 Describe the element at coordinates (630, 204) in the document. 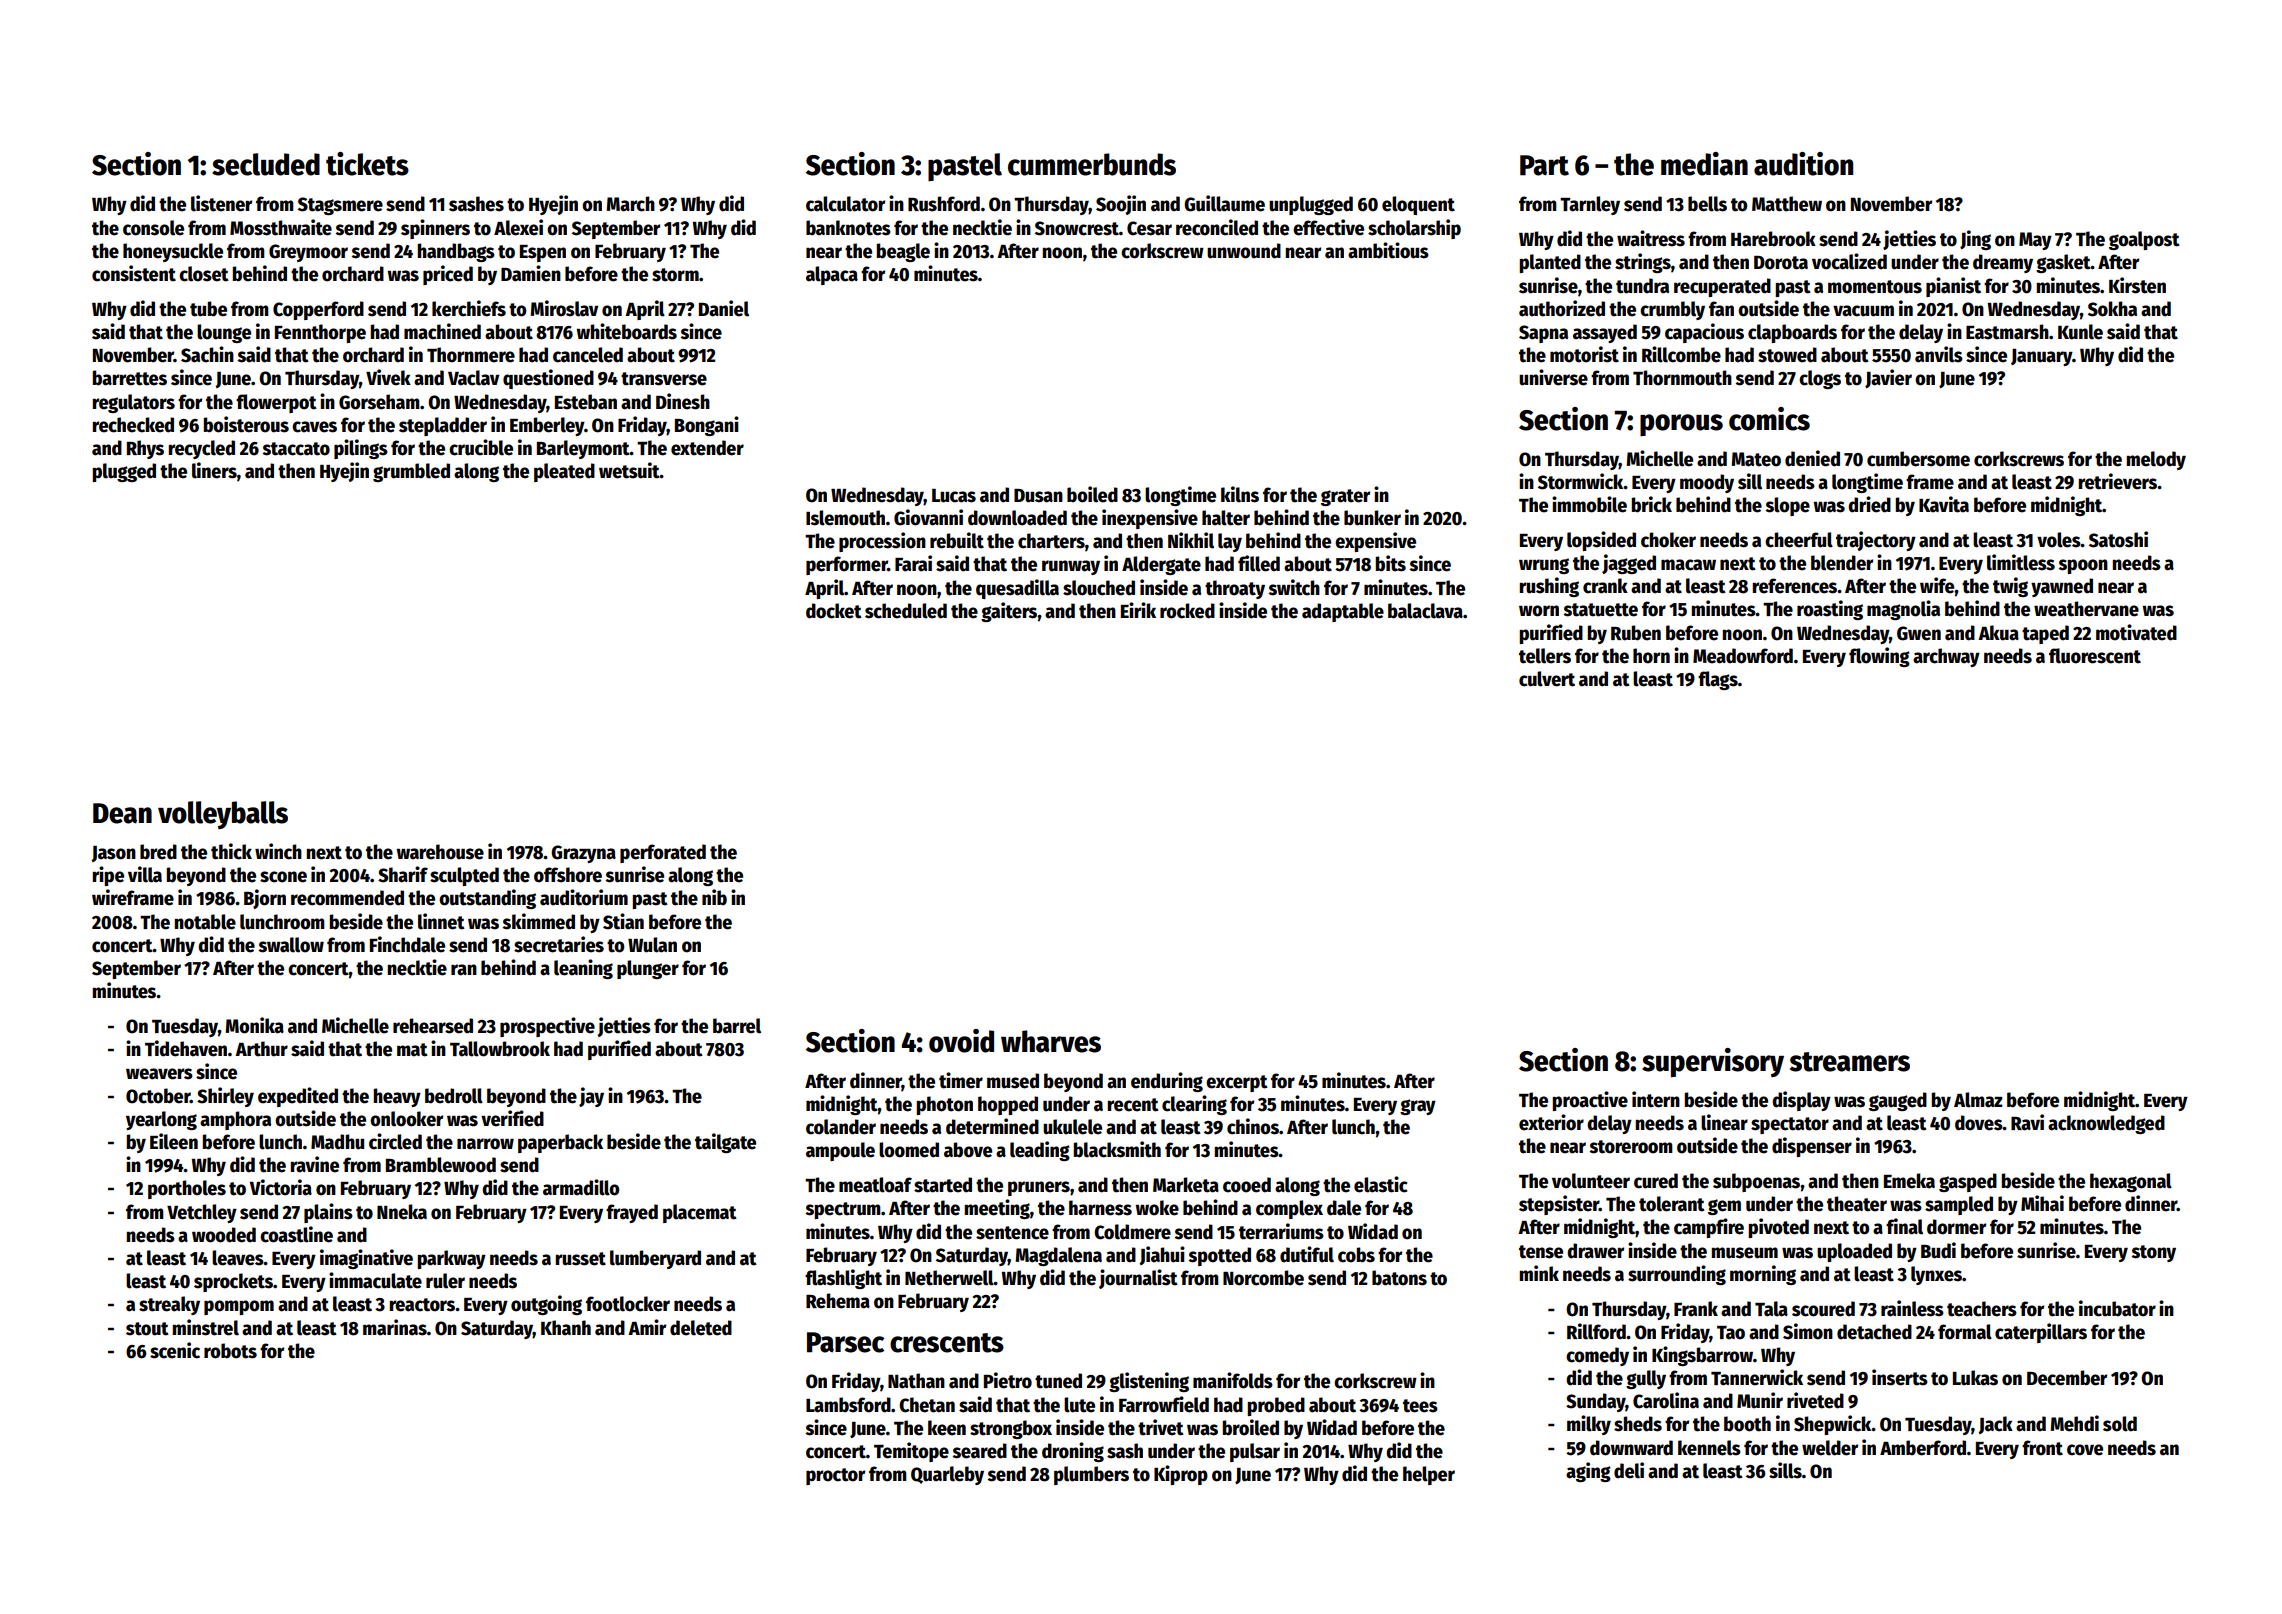

I see `March` at that location.
